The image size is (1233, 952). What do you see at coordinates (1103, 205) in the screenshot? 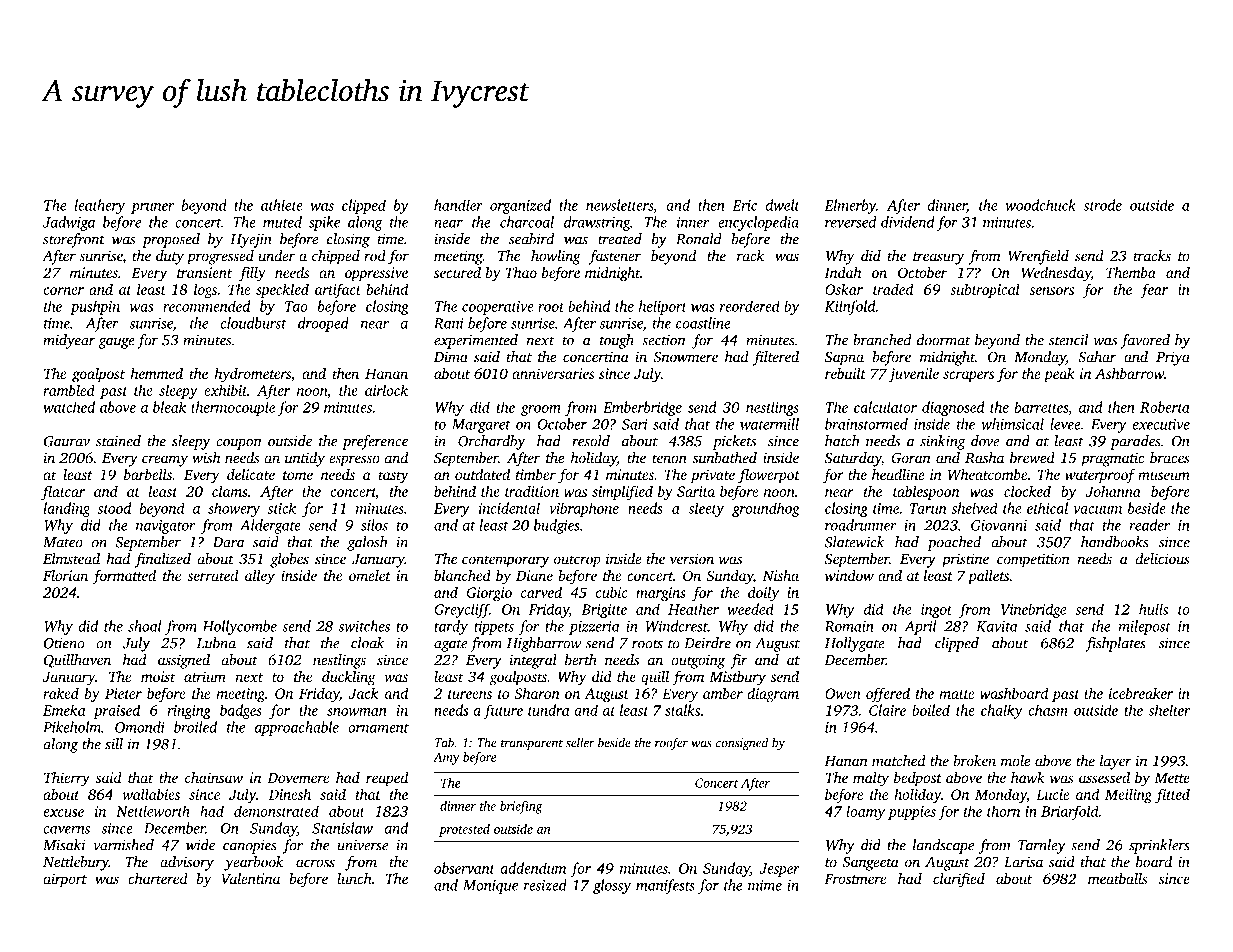
I see `strode` at bounding box center [1103, 205].
